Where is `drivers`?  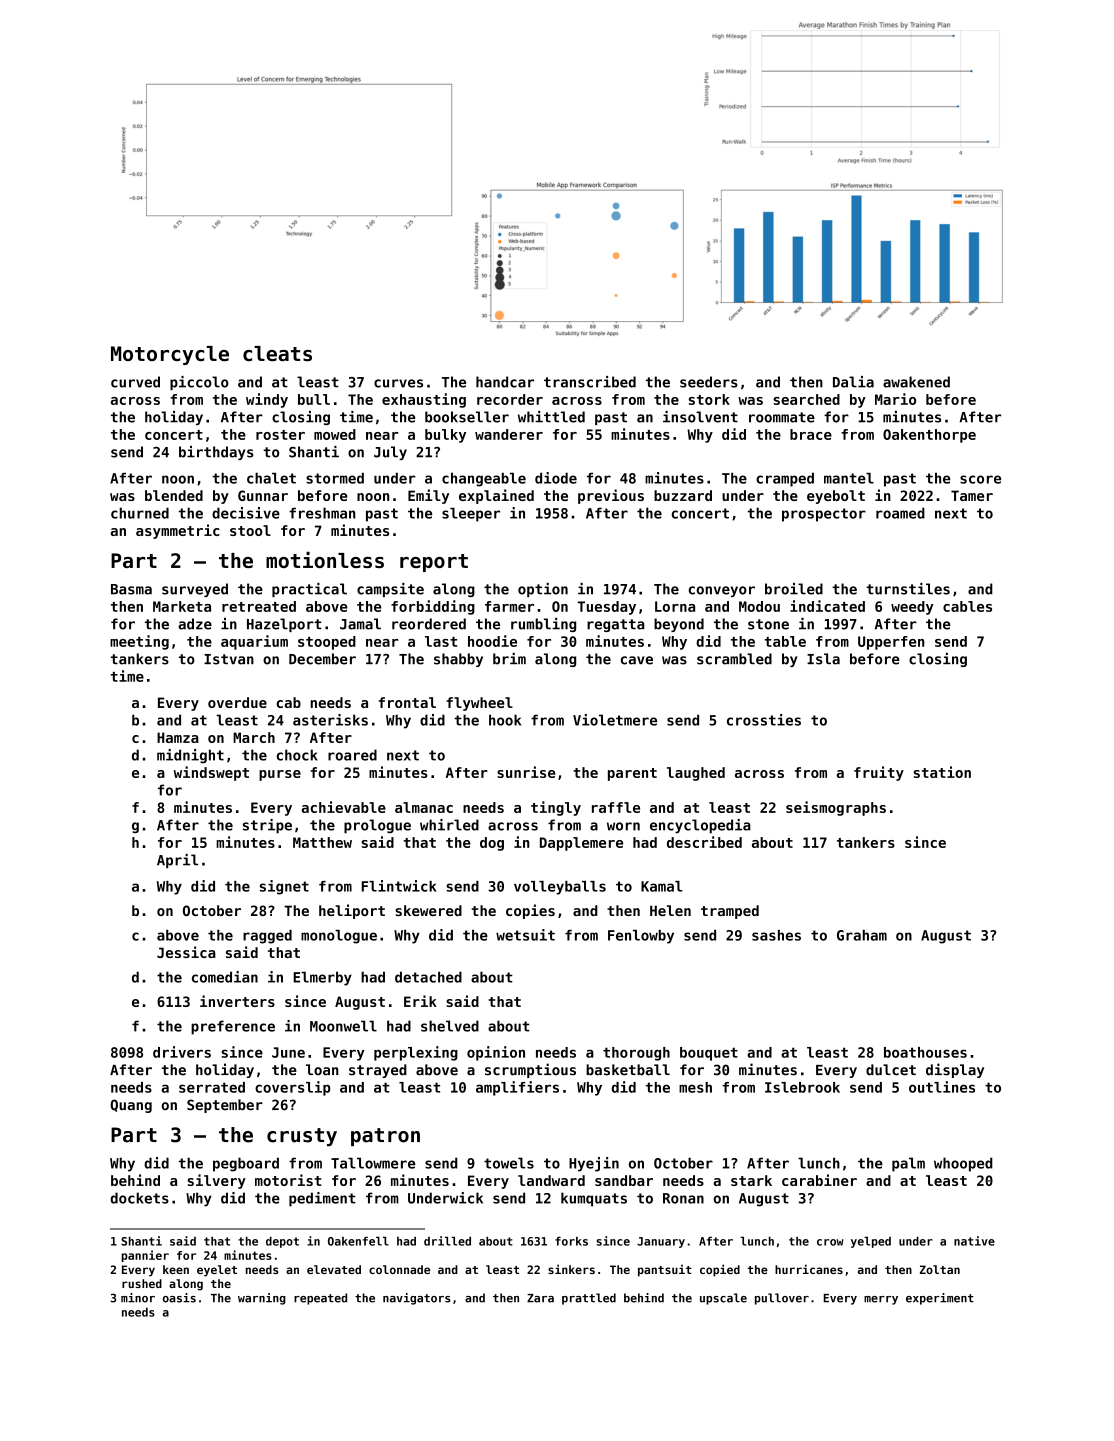
drivers is located at coordinates (182, 1052).
